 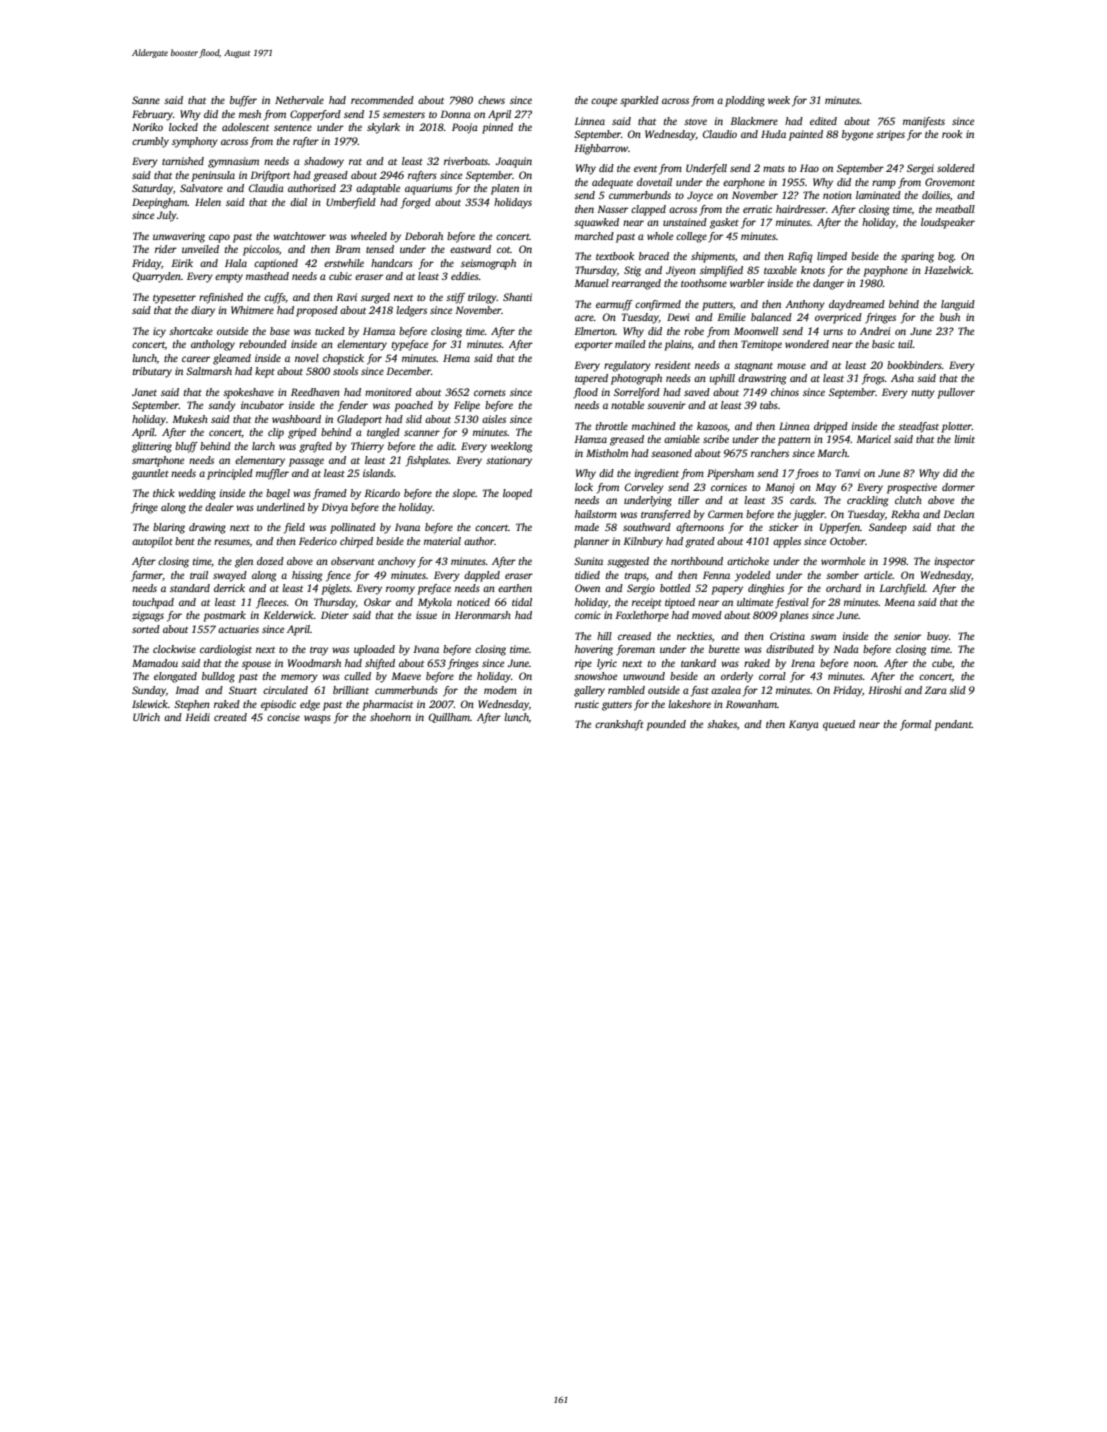 What do you see at coordinates (823, 121) in the document?
I see `edited` at bounding box center [823, 121].
